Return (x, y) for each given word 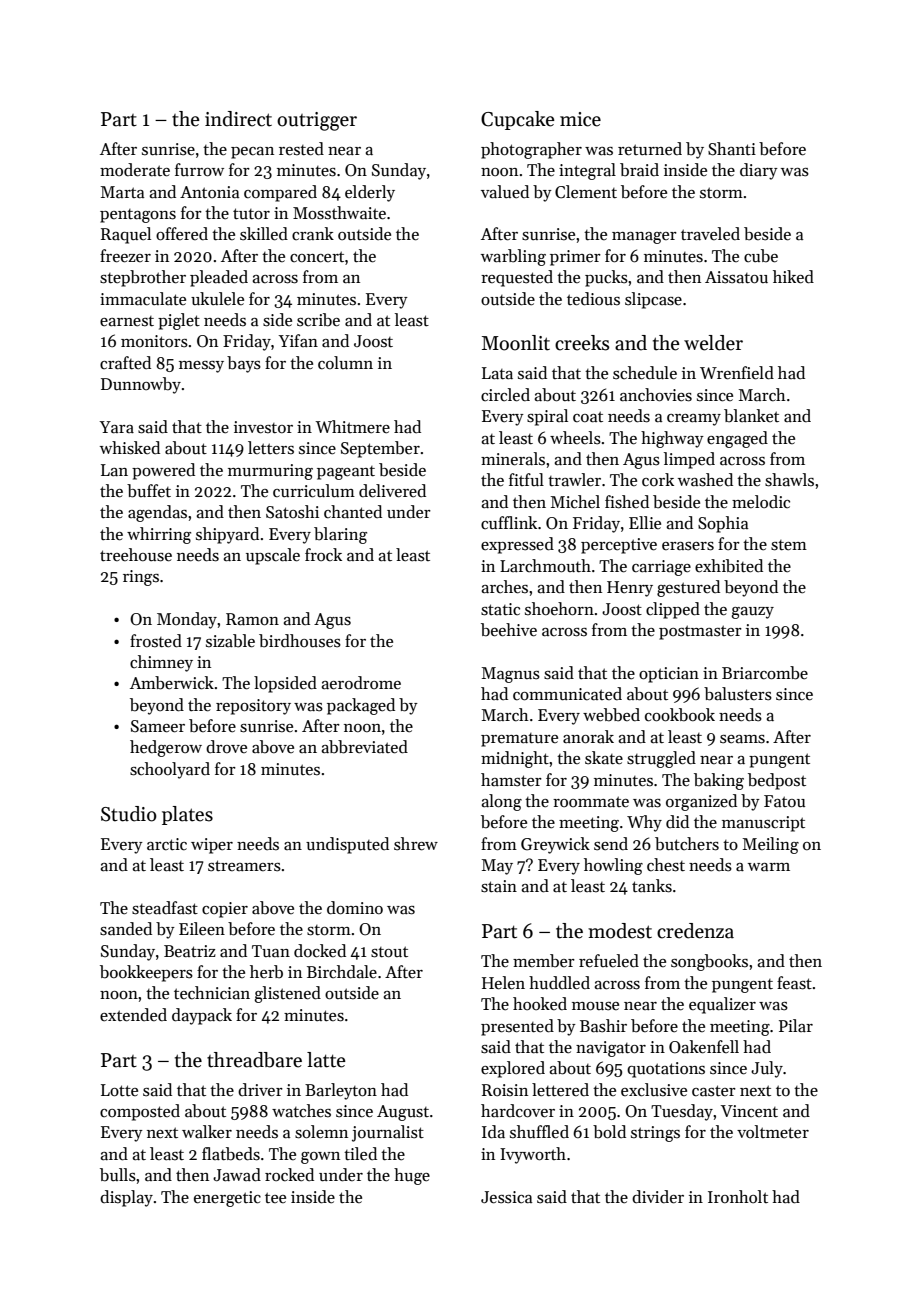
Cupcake (518, 120)
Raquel (126, 235)
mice (580, 119)
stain (499, 886)
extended (133, 1015)
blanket (751, 416)
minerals (513, 459)
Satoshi (292, 512)
